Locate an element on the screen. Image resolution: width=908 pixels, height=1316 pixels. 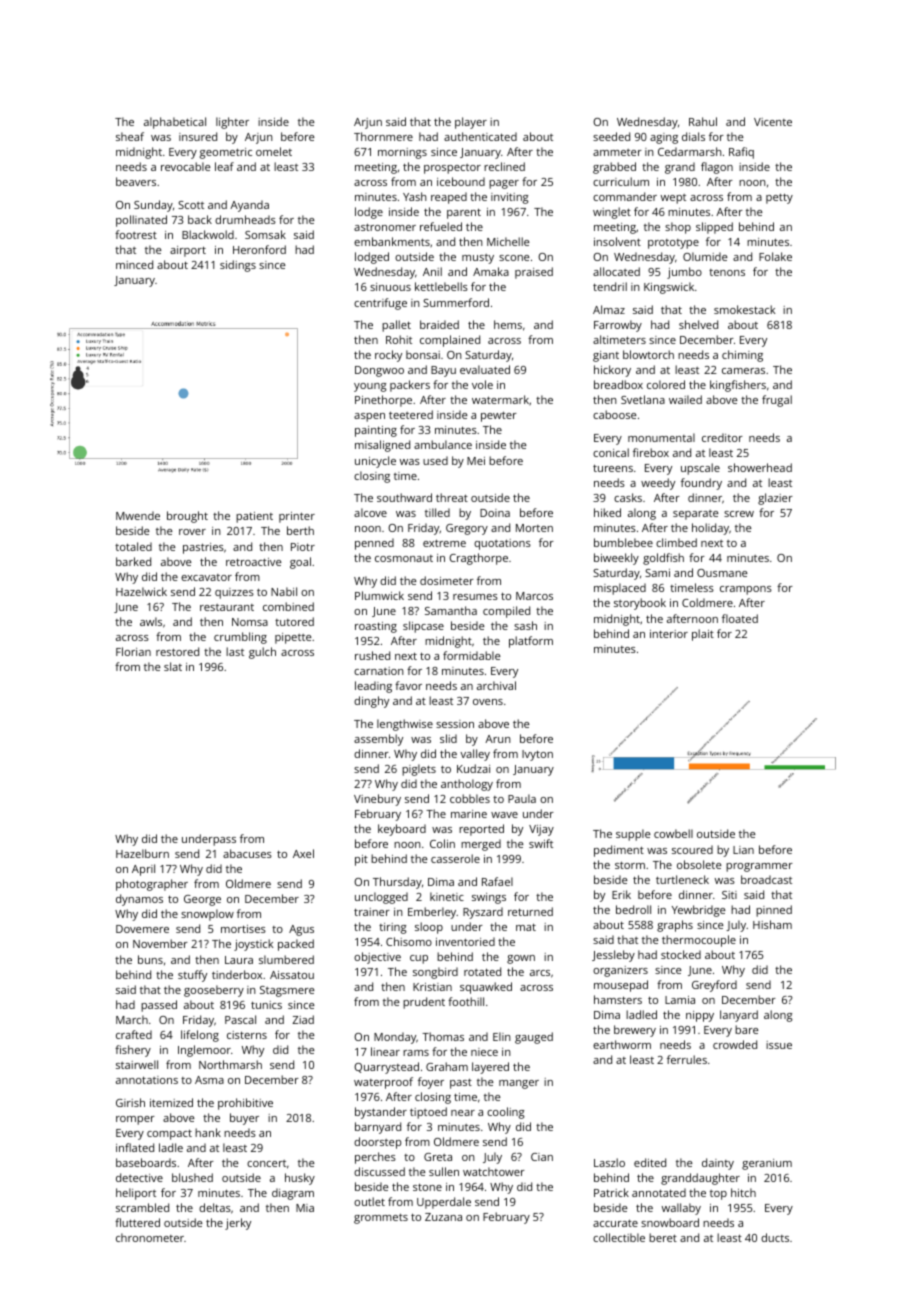
retroactive is located at coordinates (253, 562).
